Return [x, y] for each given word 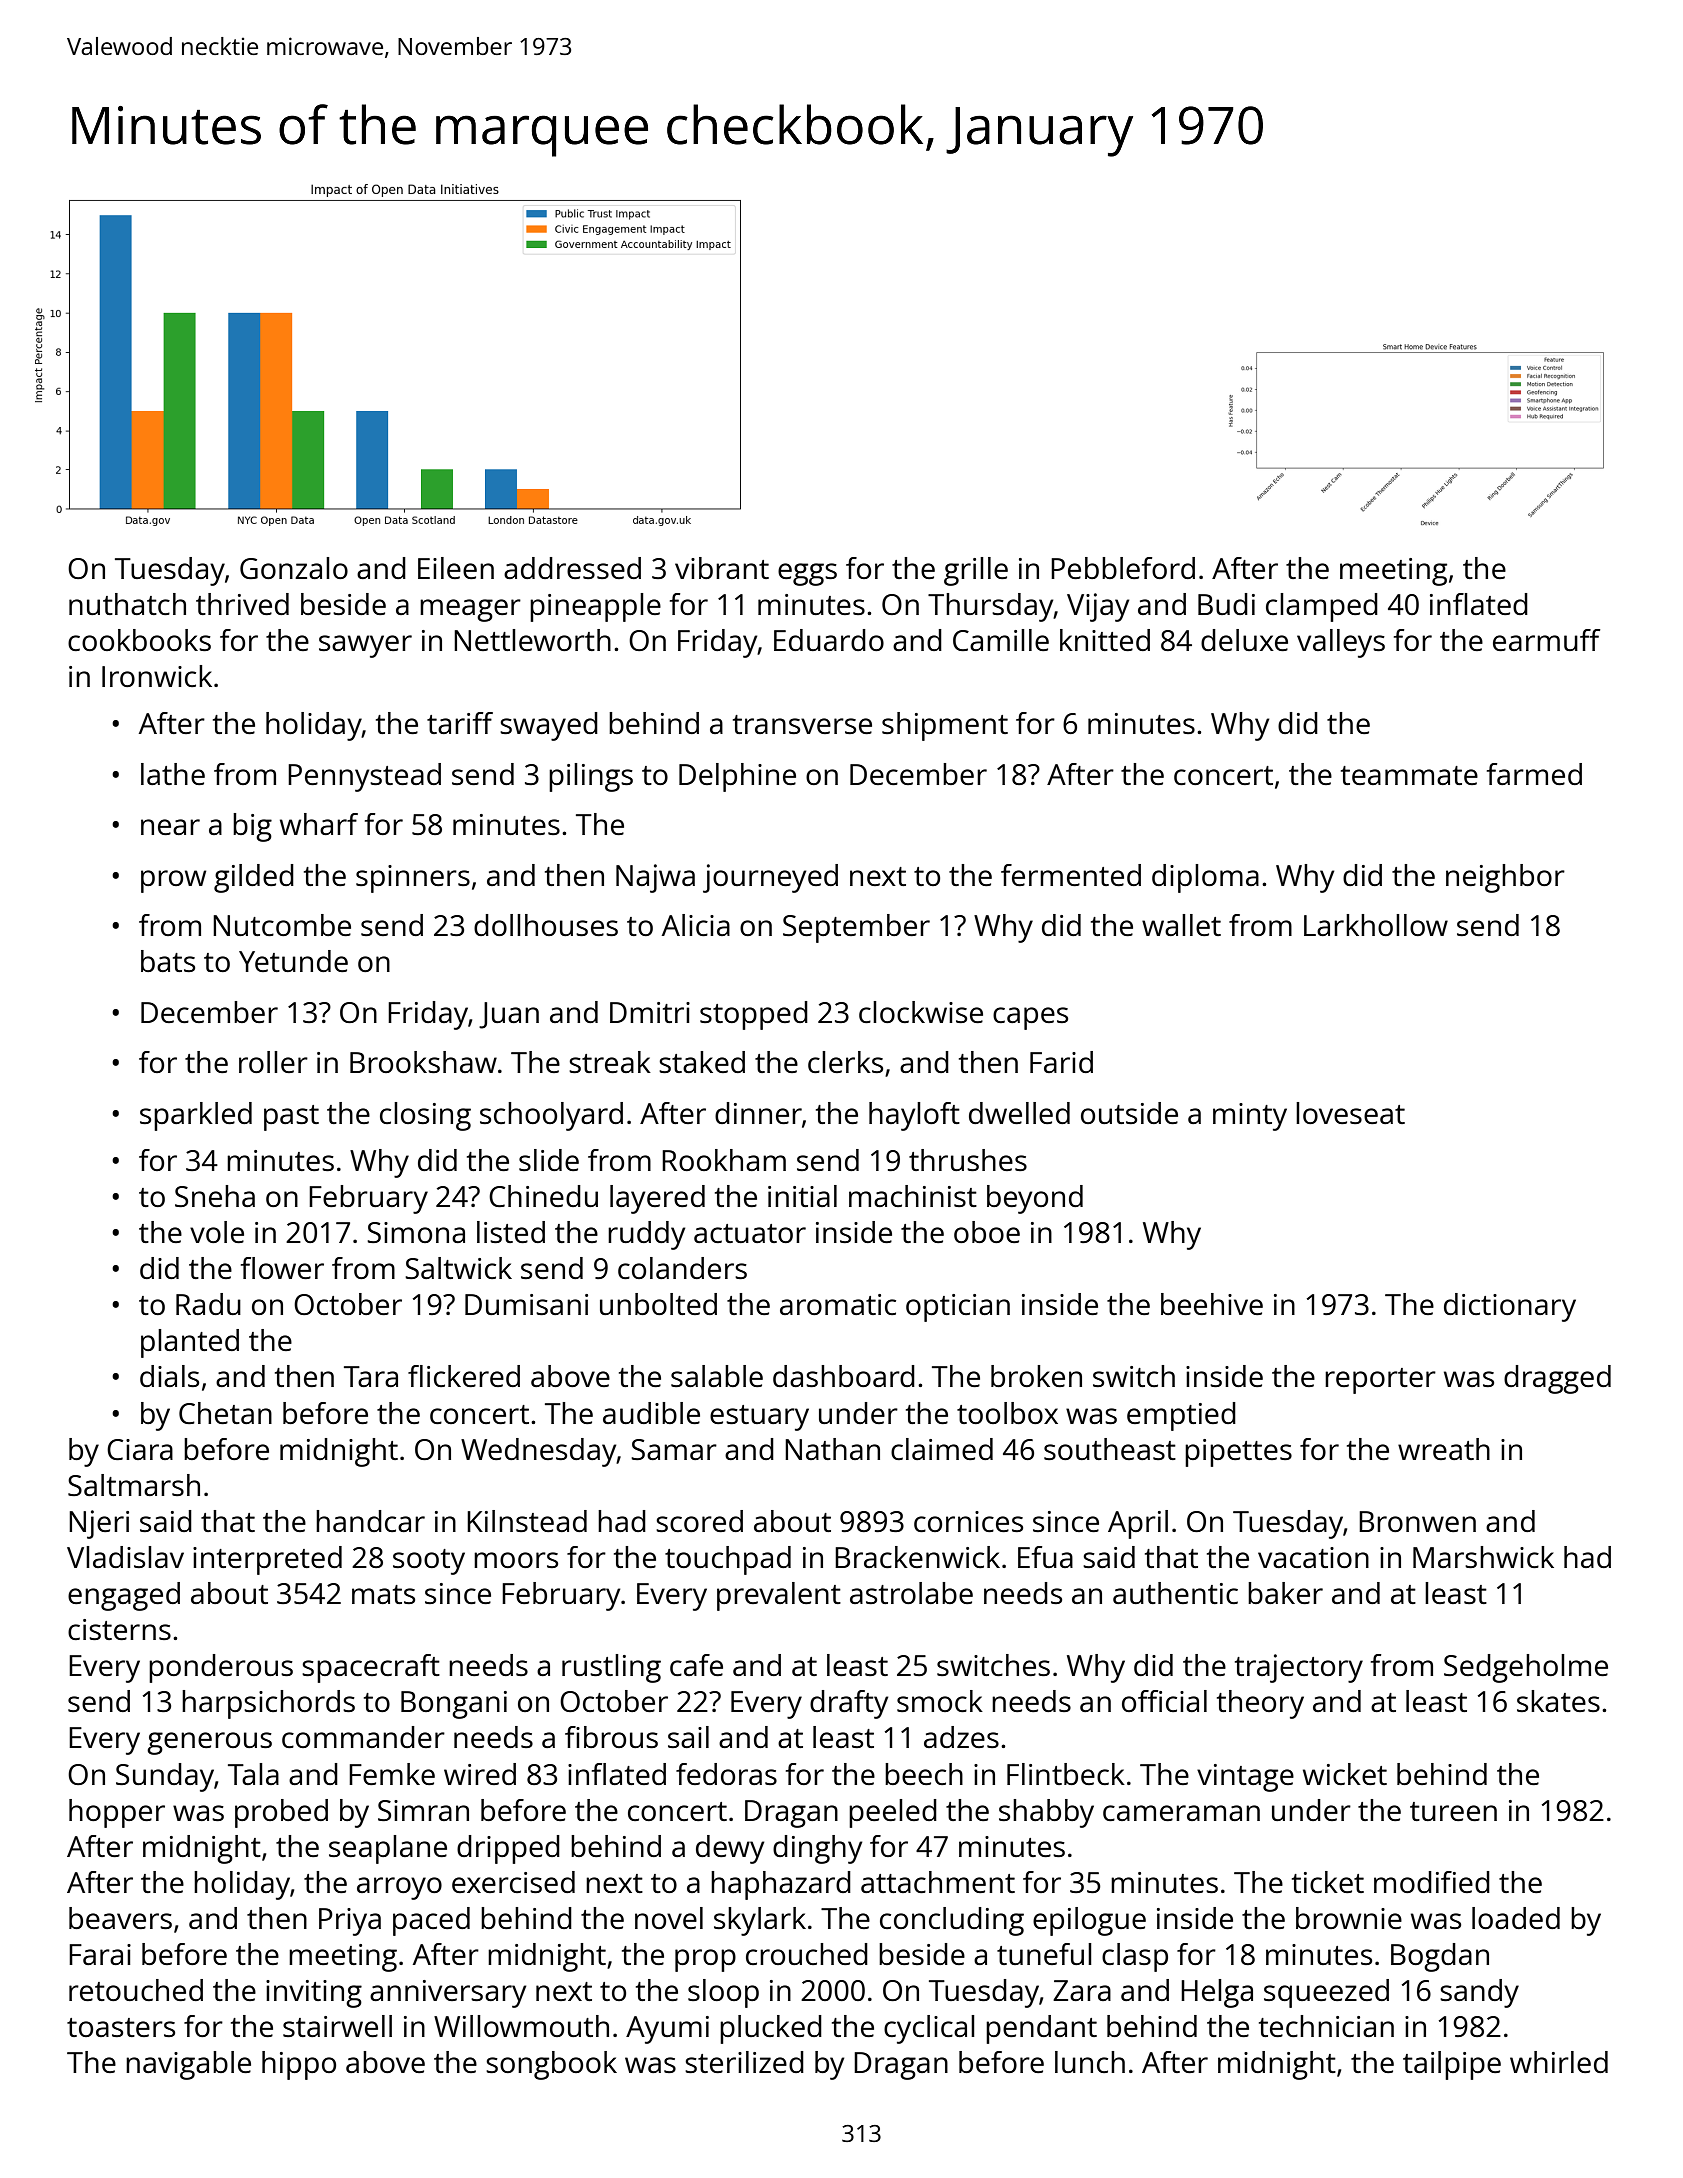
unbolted [658, 1304]
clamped [1322, 607]
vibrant [722, 568]
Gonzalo [294, 568]
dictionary [1510, 1307]
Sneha [215, 1196]
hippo [299, 2065]
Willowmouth [521, 2026]
